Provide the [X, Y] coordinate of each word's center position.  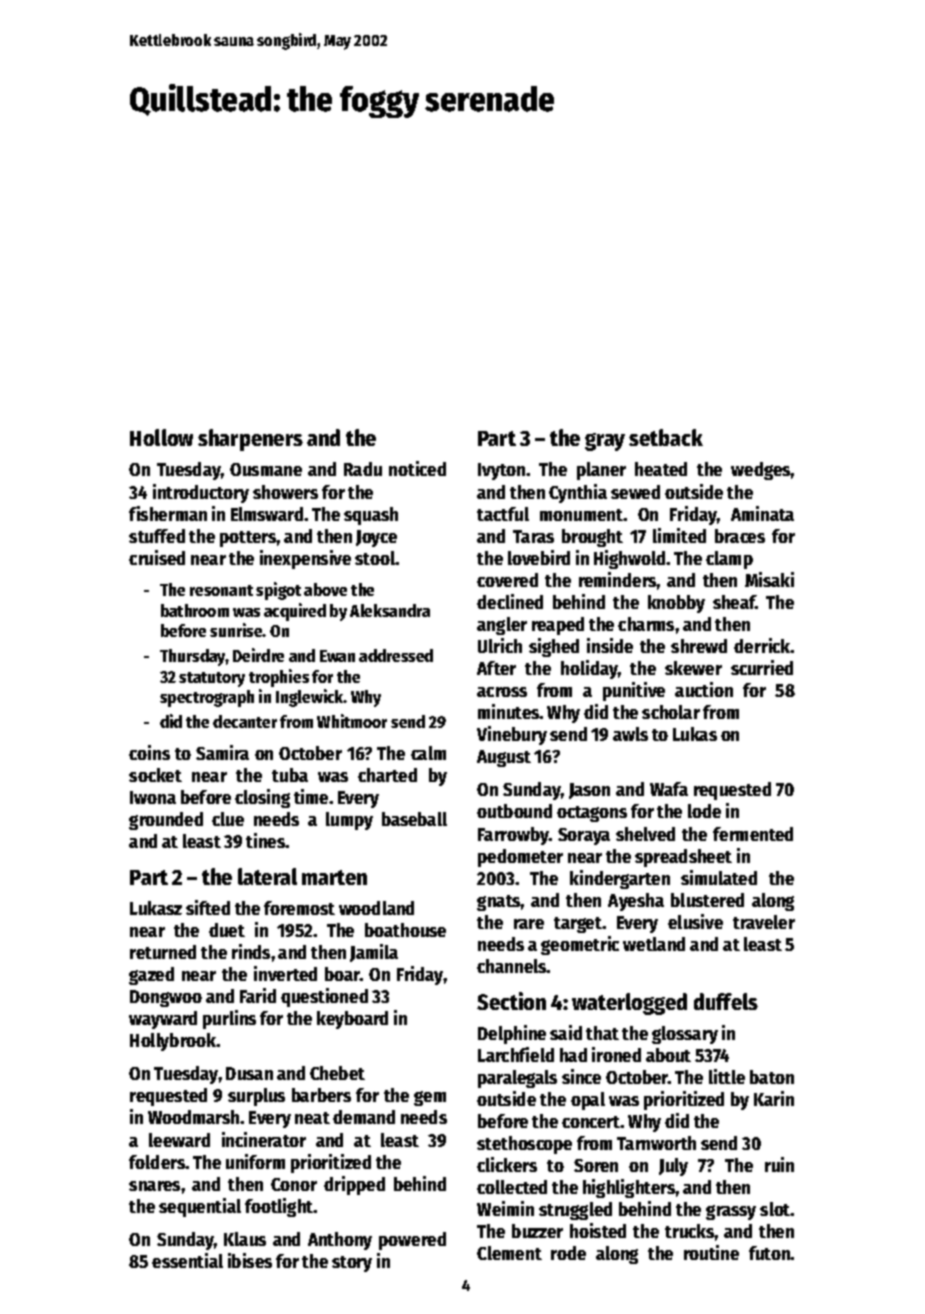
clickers [507, 1164]
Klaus [245, 1239]
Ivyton [501, 471]
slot [775, 1209]
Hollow [161, 437]
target [578, 925]
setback [666, 437]
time [311, 796]
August [504, 758]
